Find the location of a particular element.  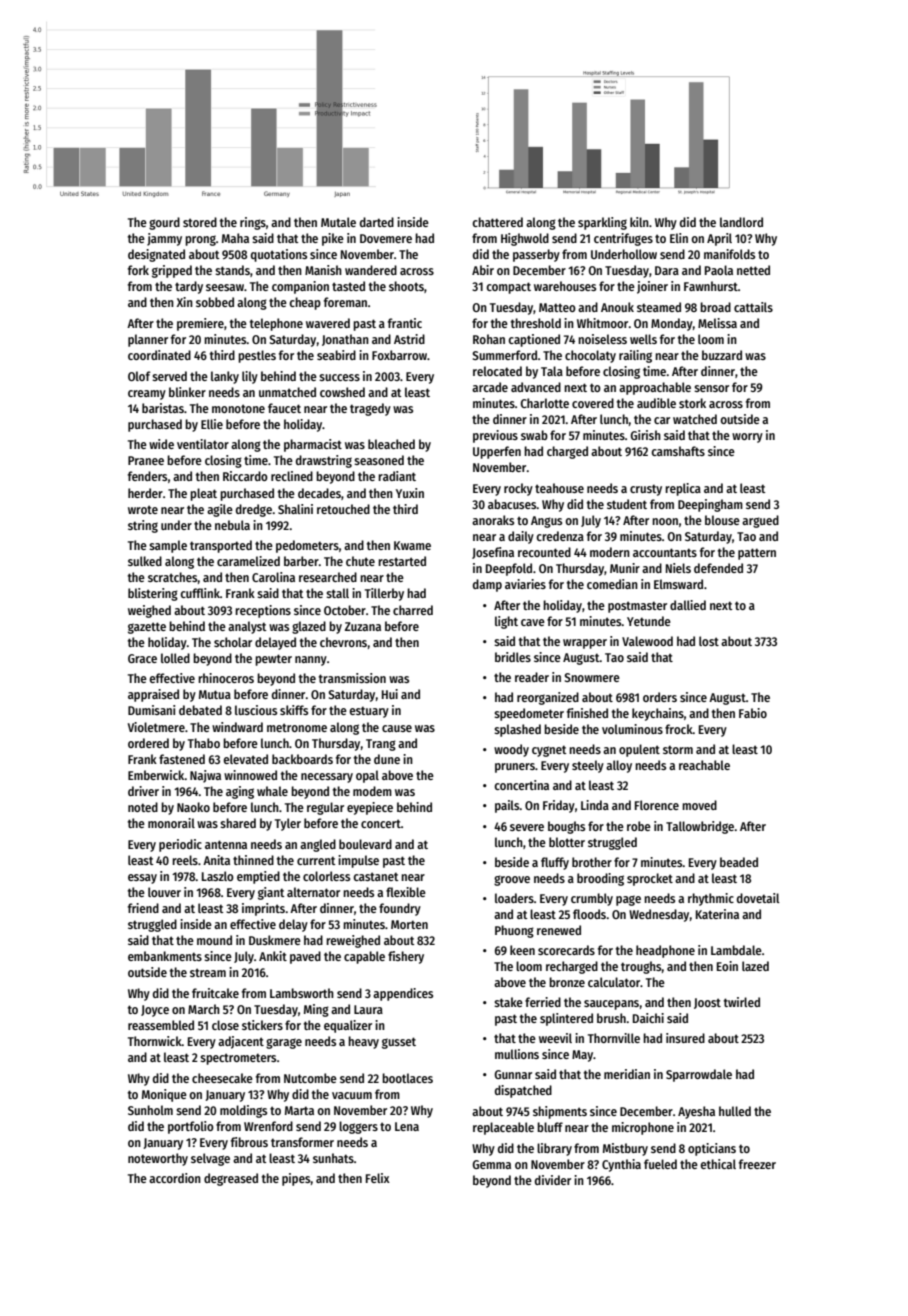

appendices is located at coordinates (403, 994).
